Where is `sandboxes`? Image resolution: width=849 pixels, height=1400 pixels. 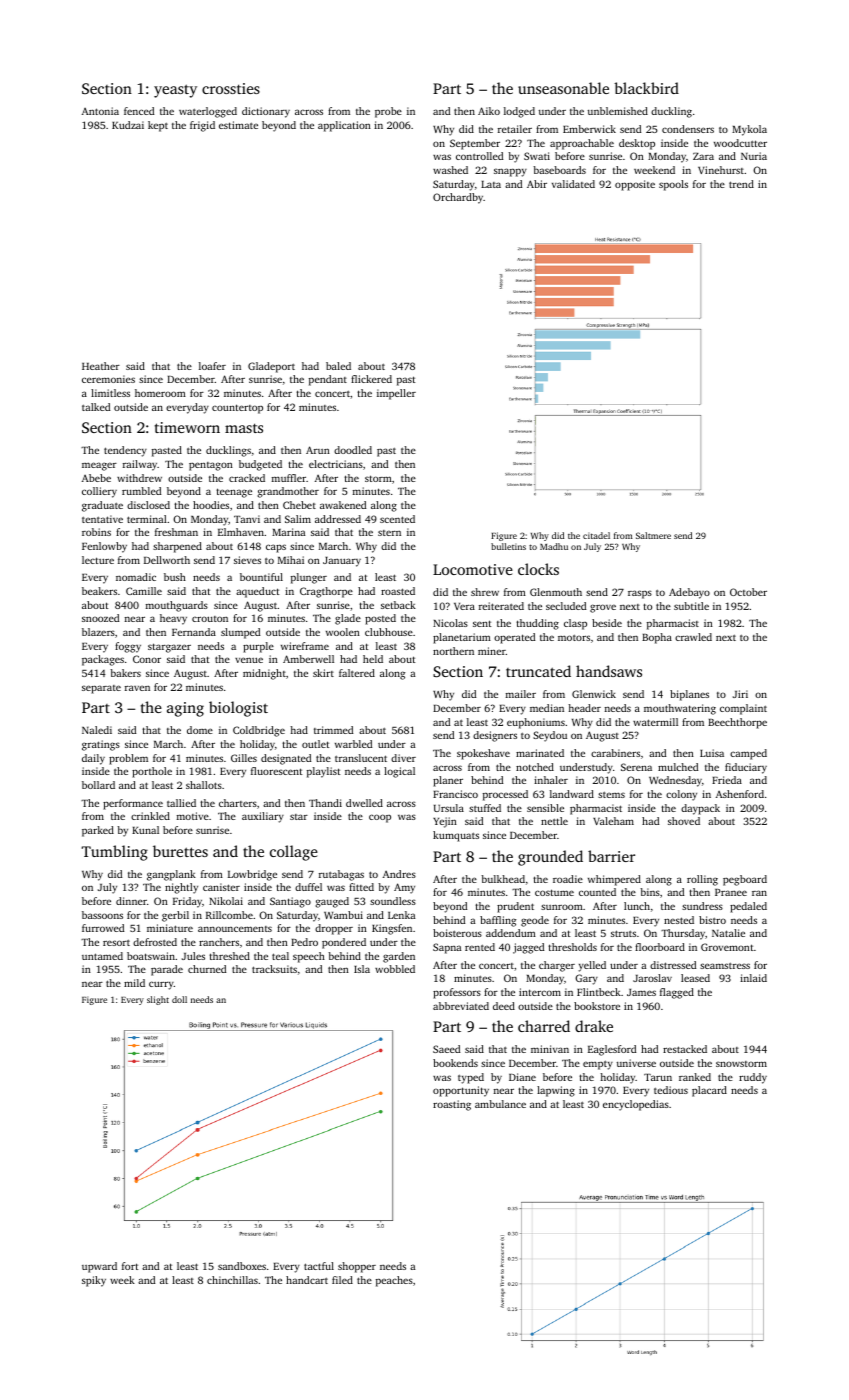
sandboxes is located at coordinates (242, 1266).
